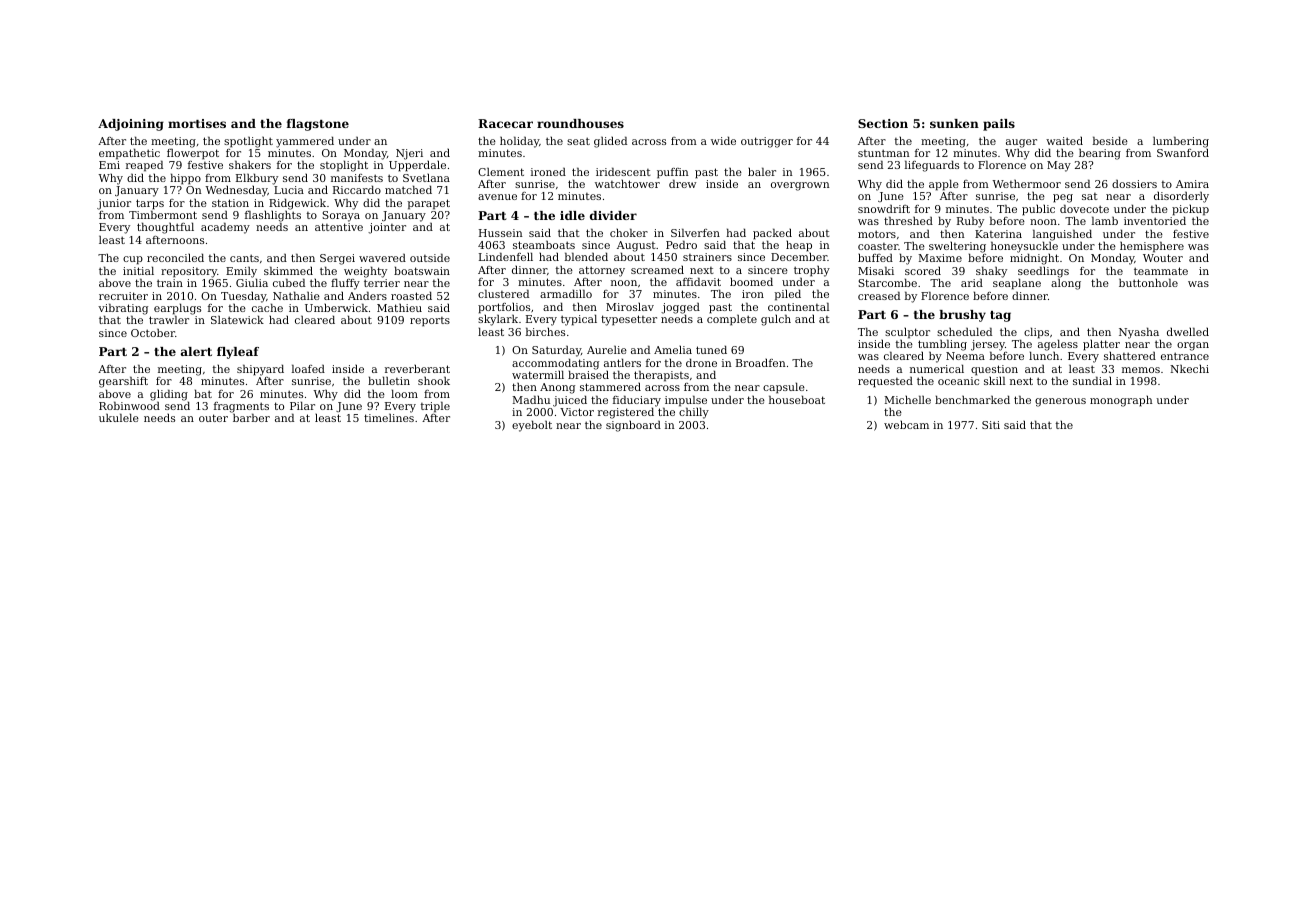 Image resolution: width=1308 pixels, height=924 pixels. I want to click on gliding, so click(169, 395).
